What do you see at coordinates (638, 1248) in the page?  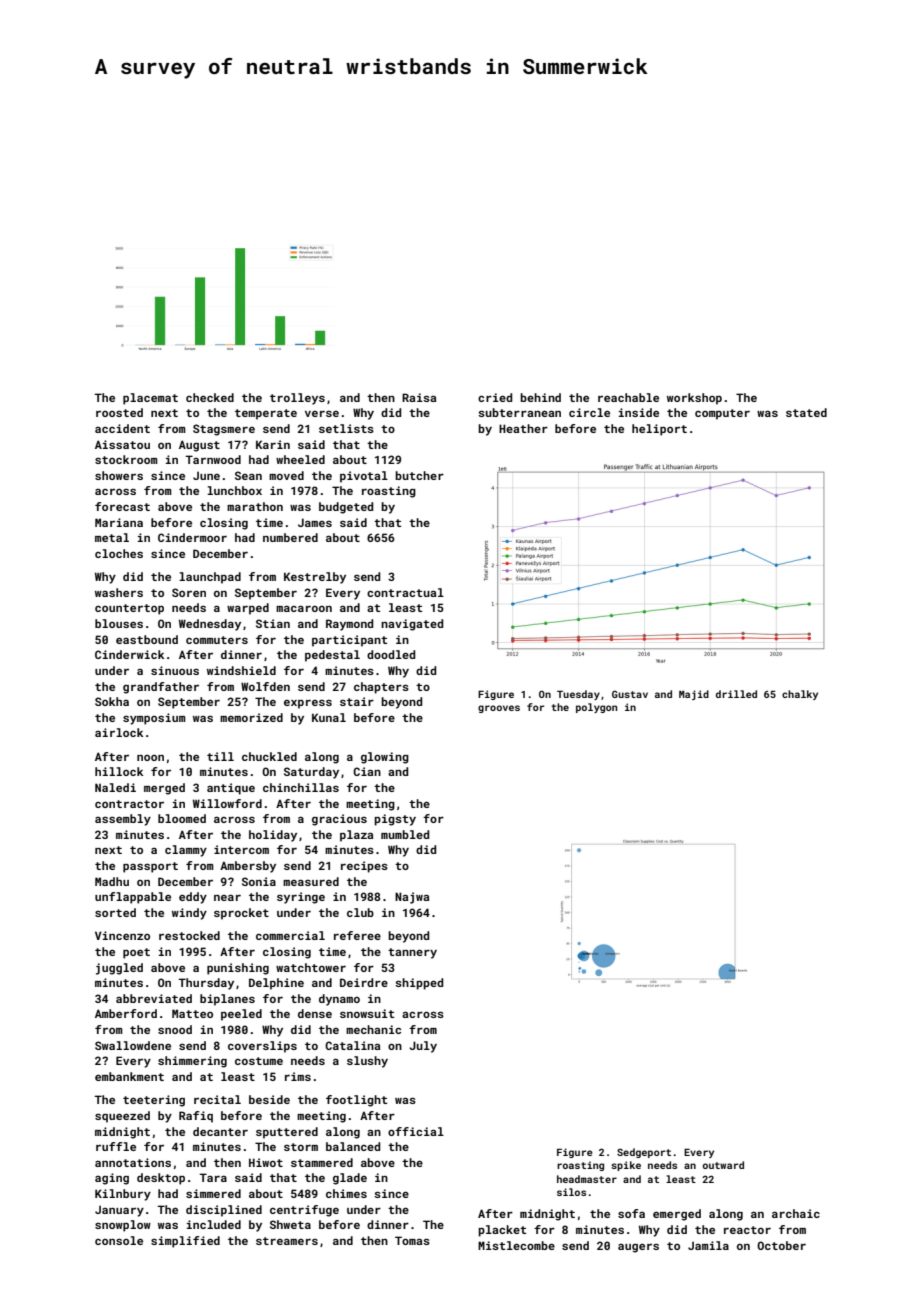 I see `augers` at bounding box center [638, 1248].
